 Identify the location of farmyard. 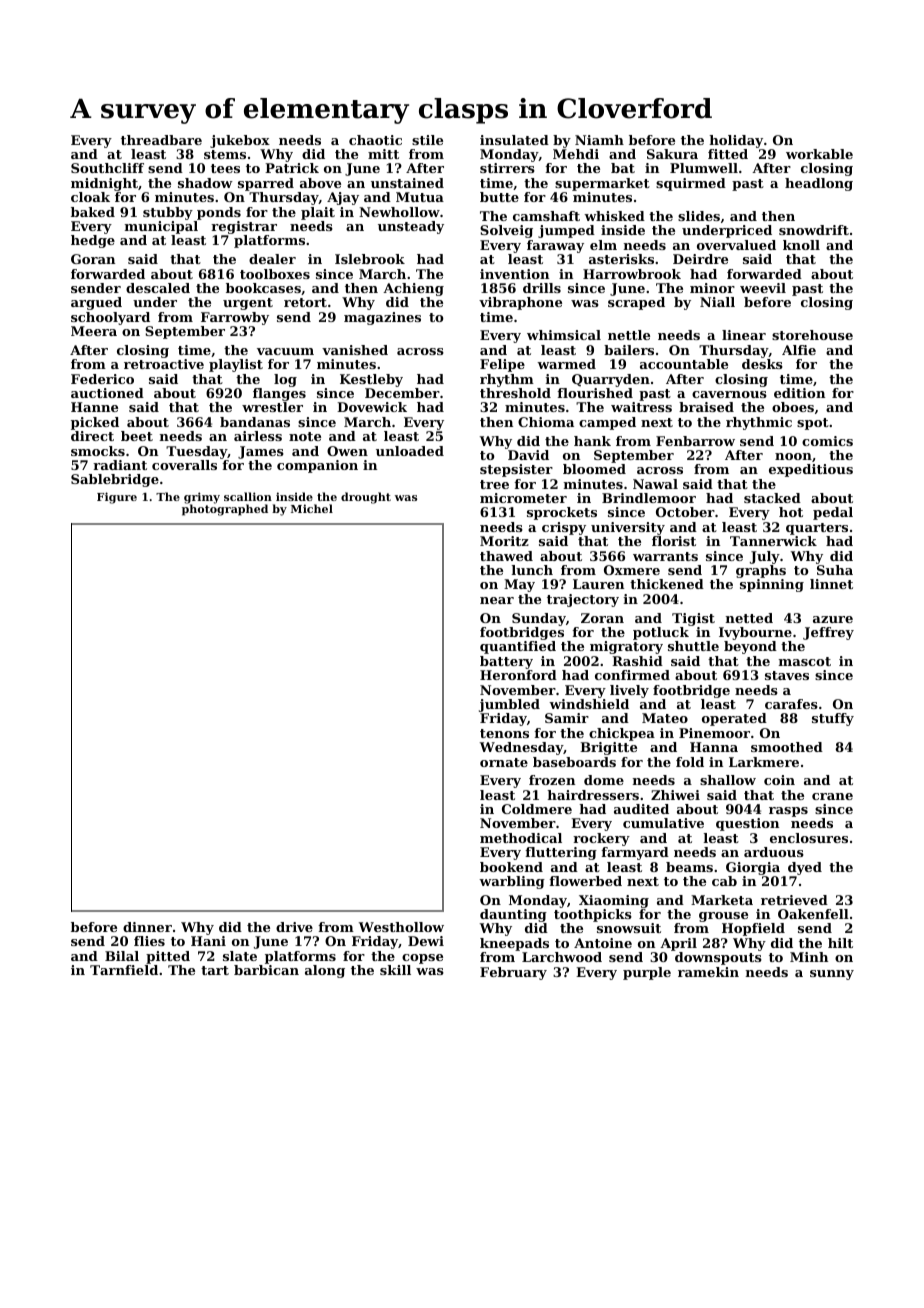
(635, 853).
